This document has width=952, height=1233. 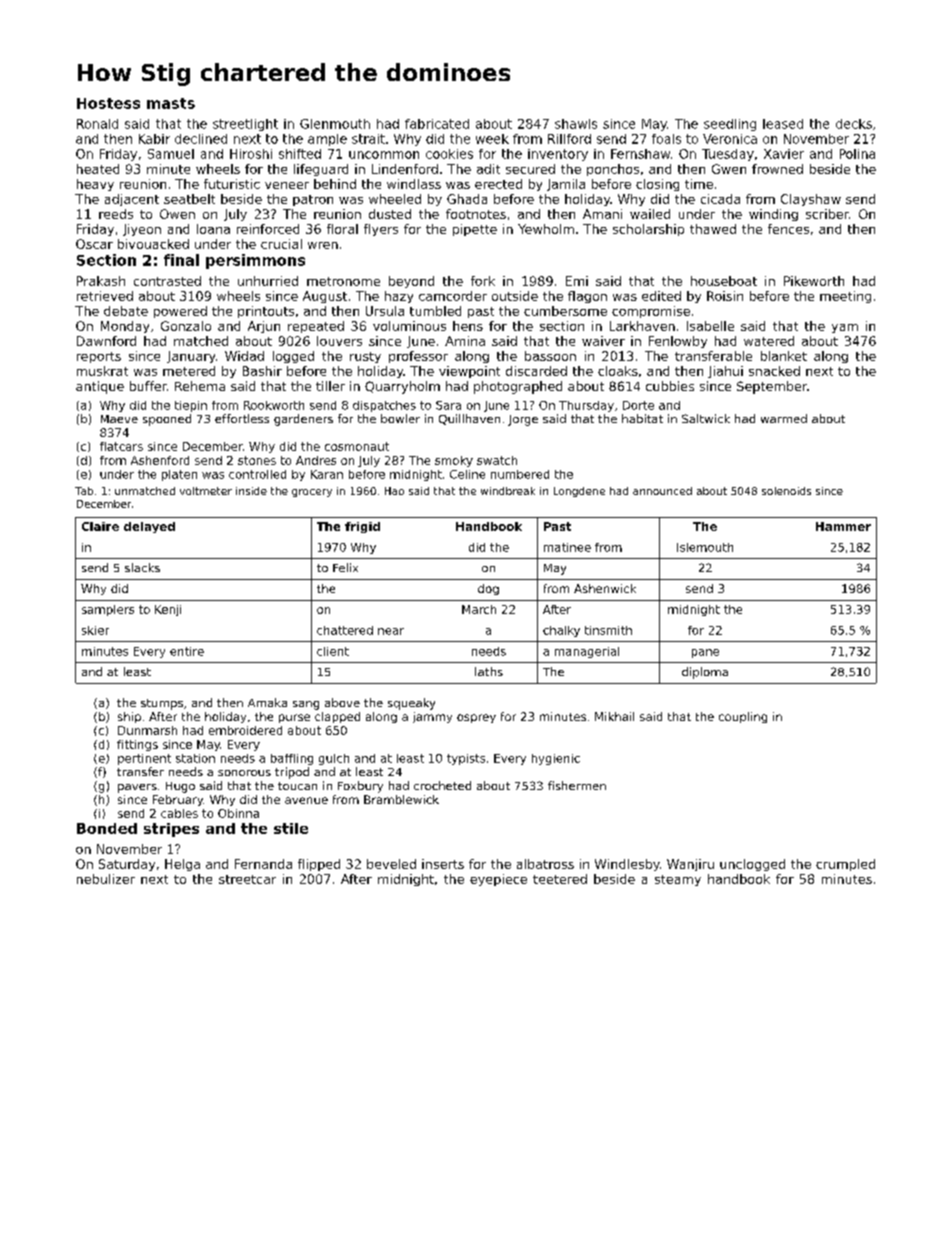 I want to click on osprey, so click(x=476, y=718).
